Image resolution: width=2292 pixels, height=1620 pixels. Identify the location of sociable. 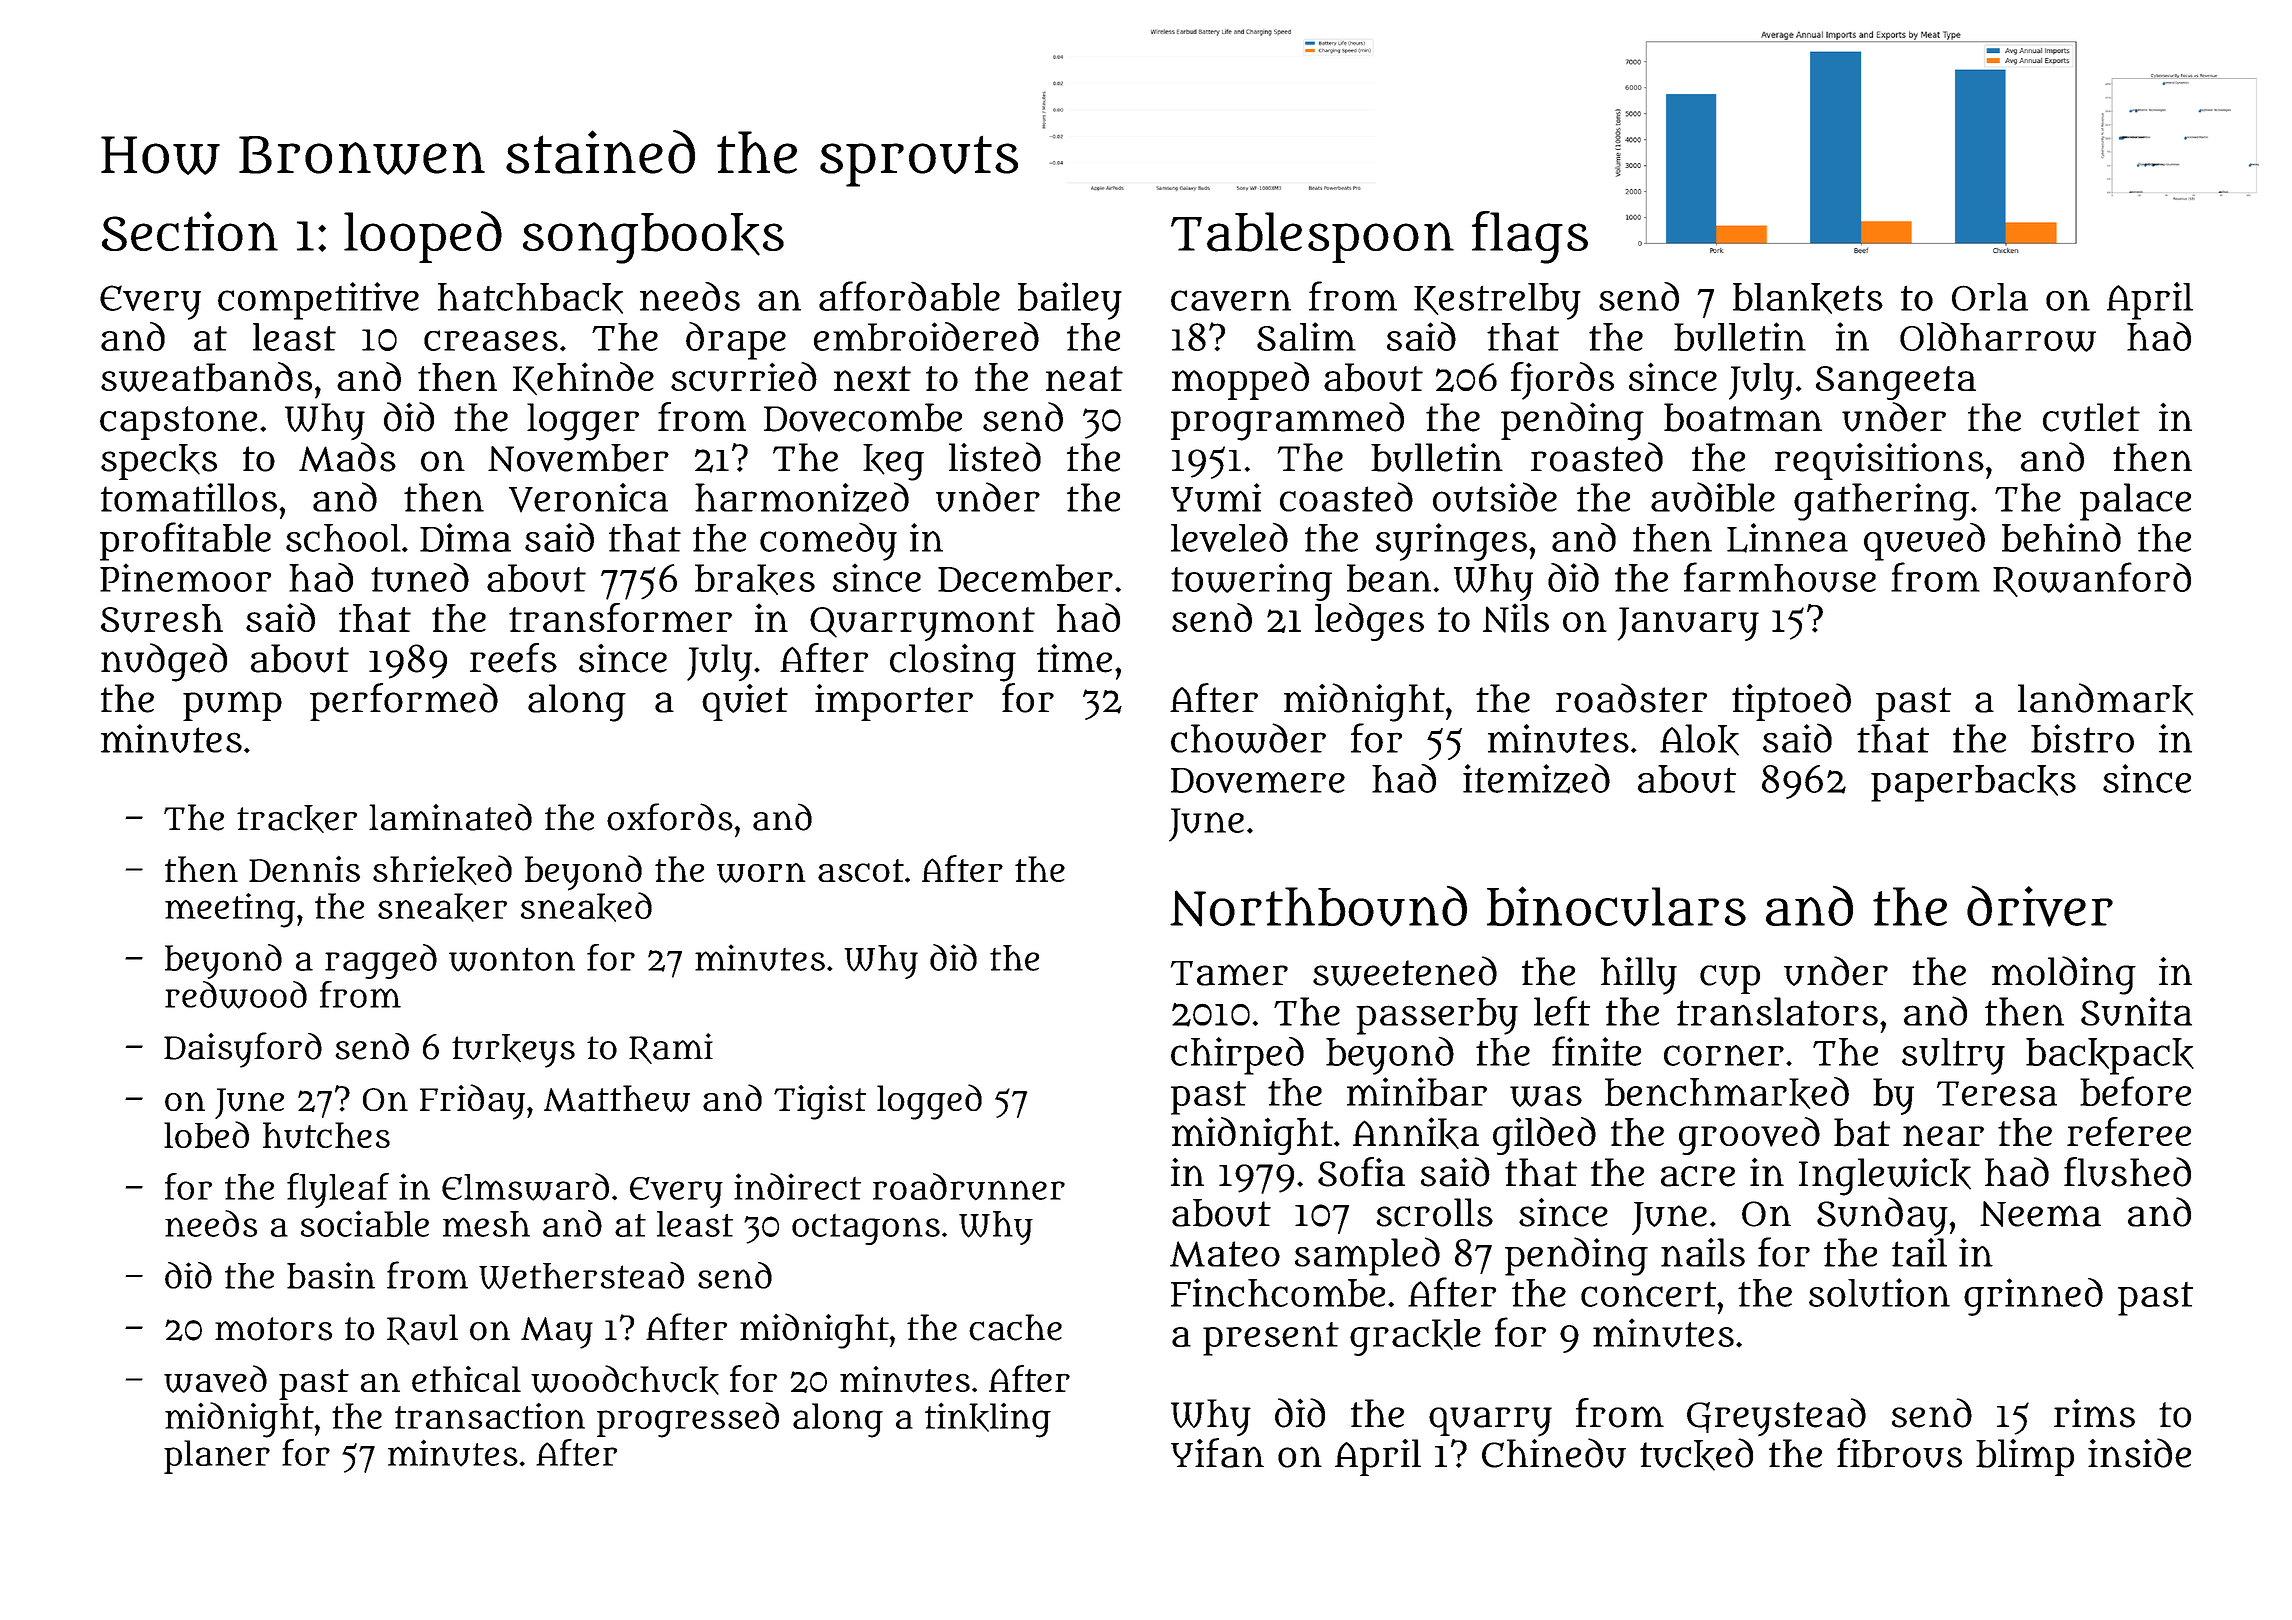
(365, 1223).
